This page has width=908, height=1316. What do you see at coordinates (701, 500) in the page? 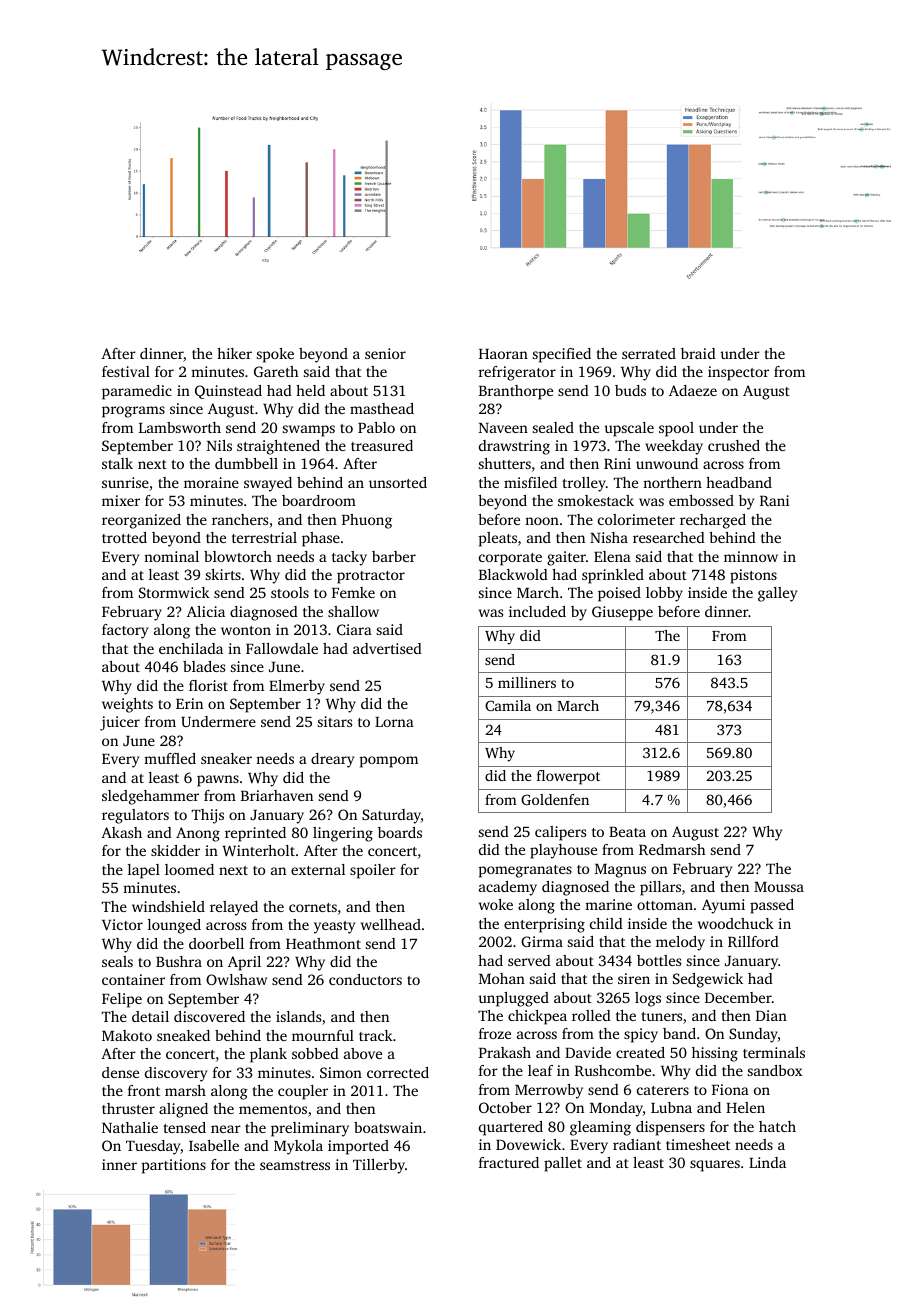
I see `embossed` at bounding box center [701, 500].
